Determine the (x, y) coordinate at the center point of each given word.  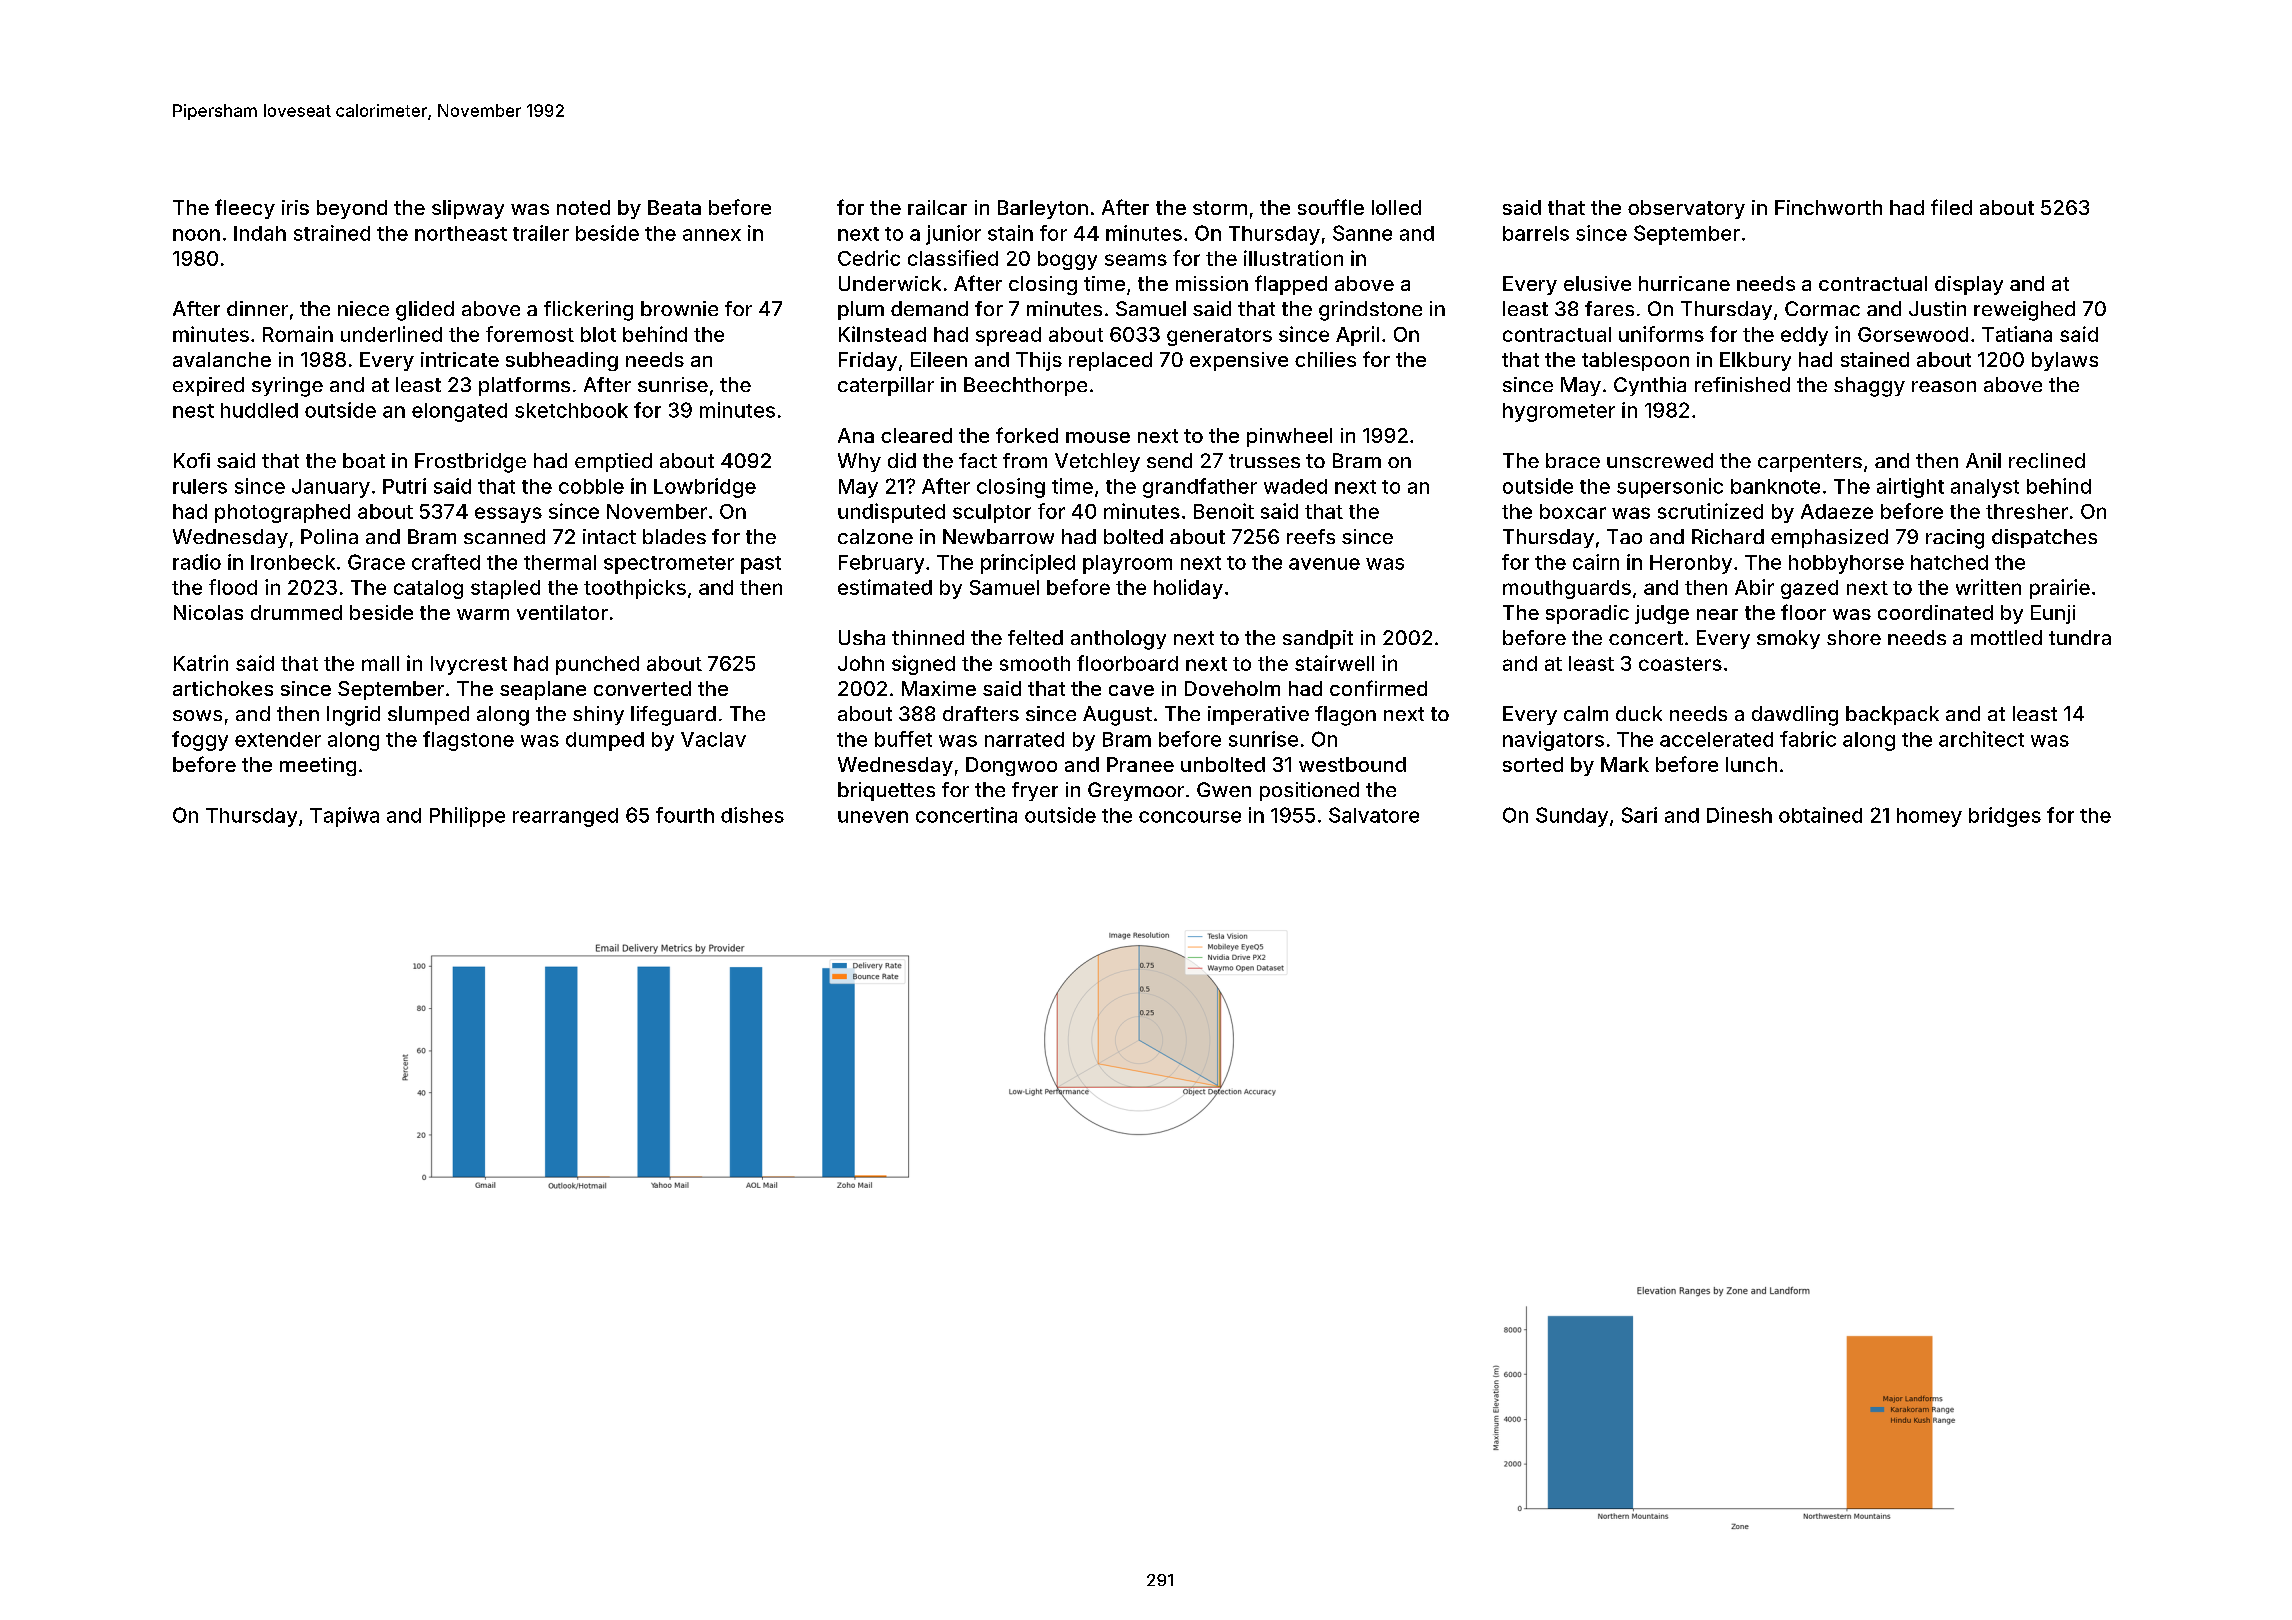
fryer (1035, 791)
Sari (1639, 815)
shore (1854, 637)
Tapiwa (344, 817)
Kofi (192, 460)
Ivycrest (469, 665)
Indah (260, 233)
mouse (1098, 437)
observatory (1686, 209)
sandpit (1318, 639)
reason (1944, 386)
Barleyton (1043, 209)
